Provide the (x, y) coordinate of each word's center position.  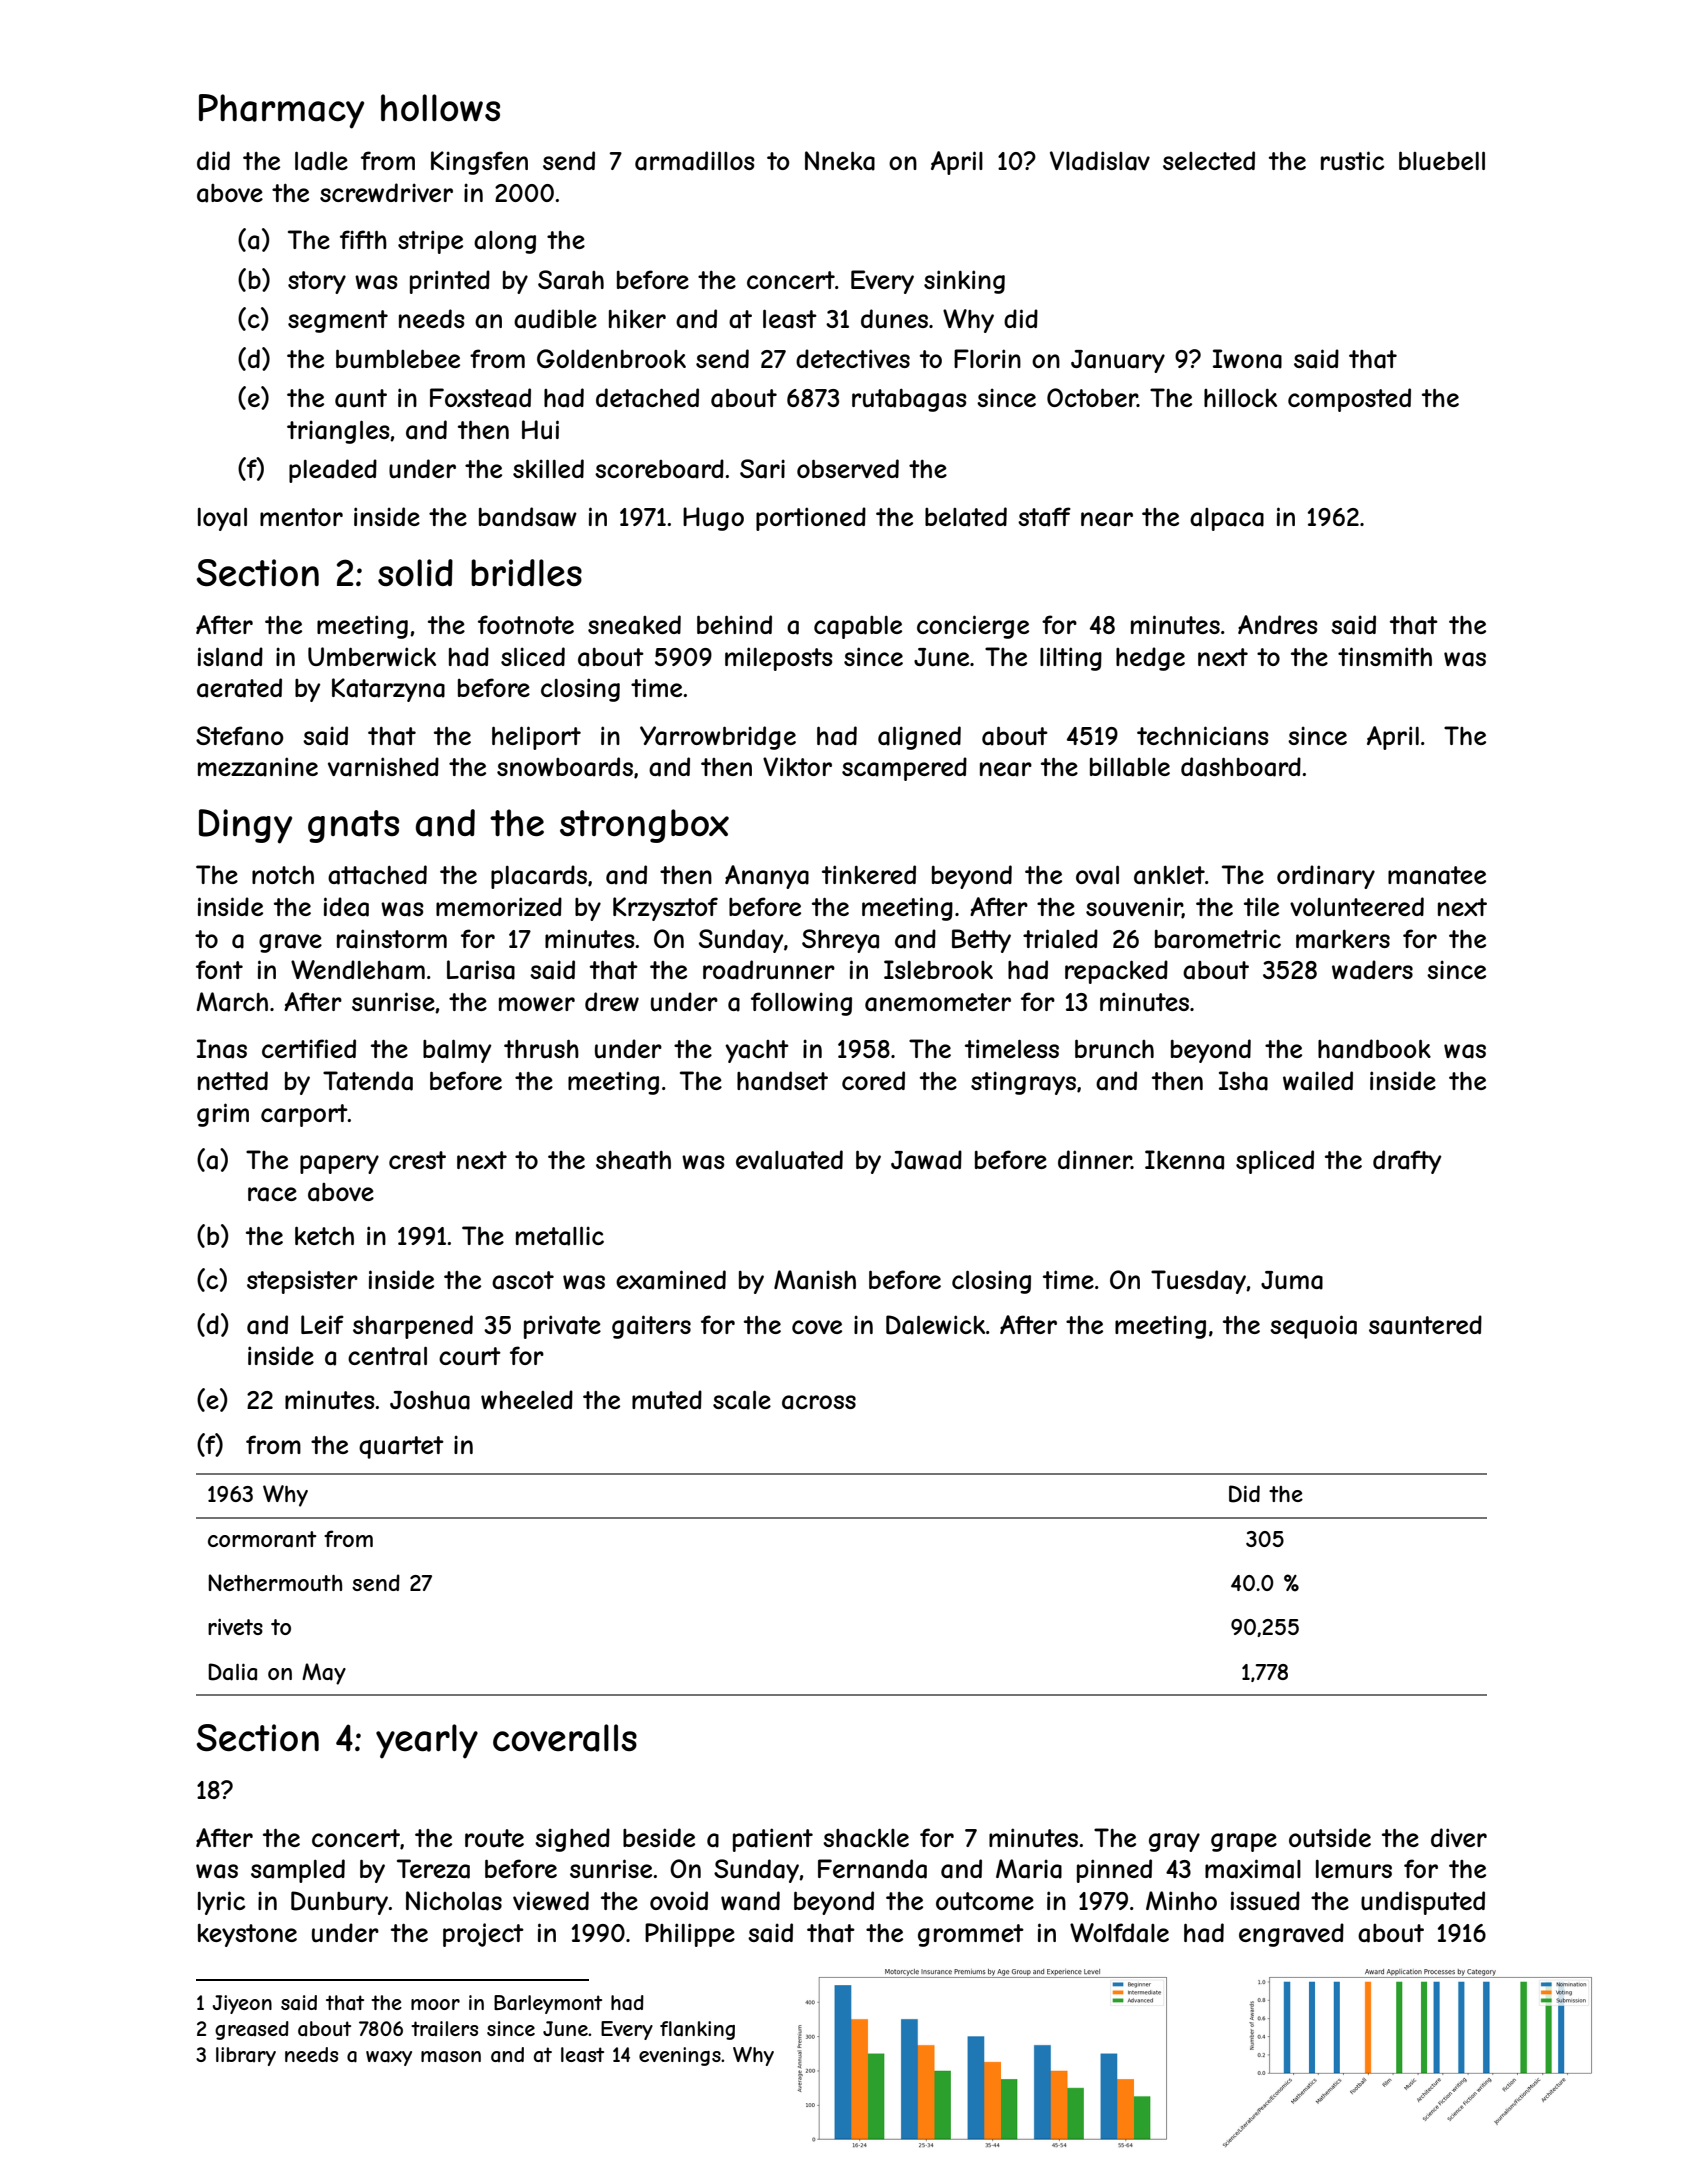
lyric (221, 1903)
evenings (680, 2056)
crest (417, 1160)
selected (1209, 160)
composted (1349, 400)
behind (734, 624)
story (317, 282)
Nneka (840, 161)
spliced (1275, 1162)
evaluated (789, 1160)
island (230, 657)
